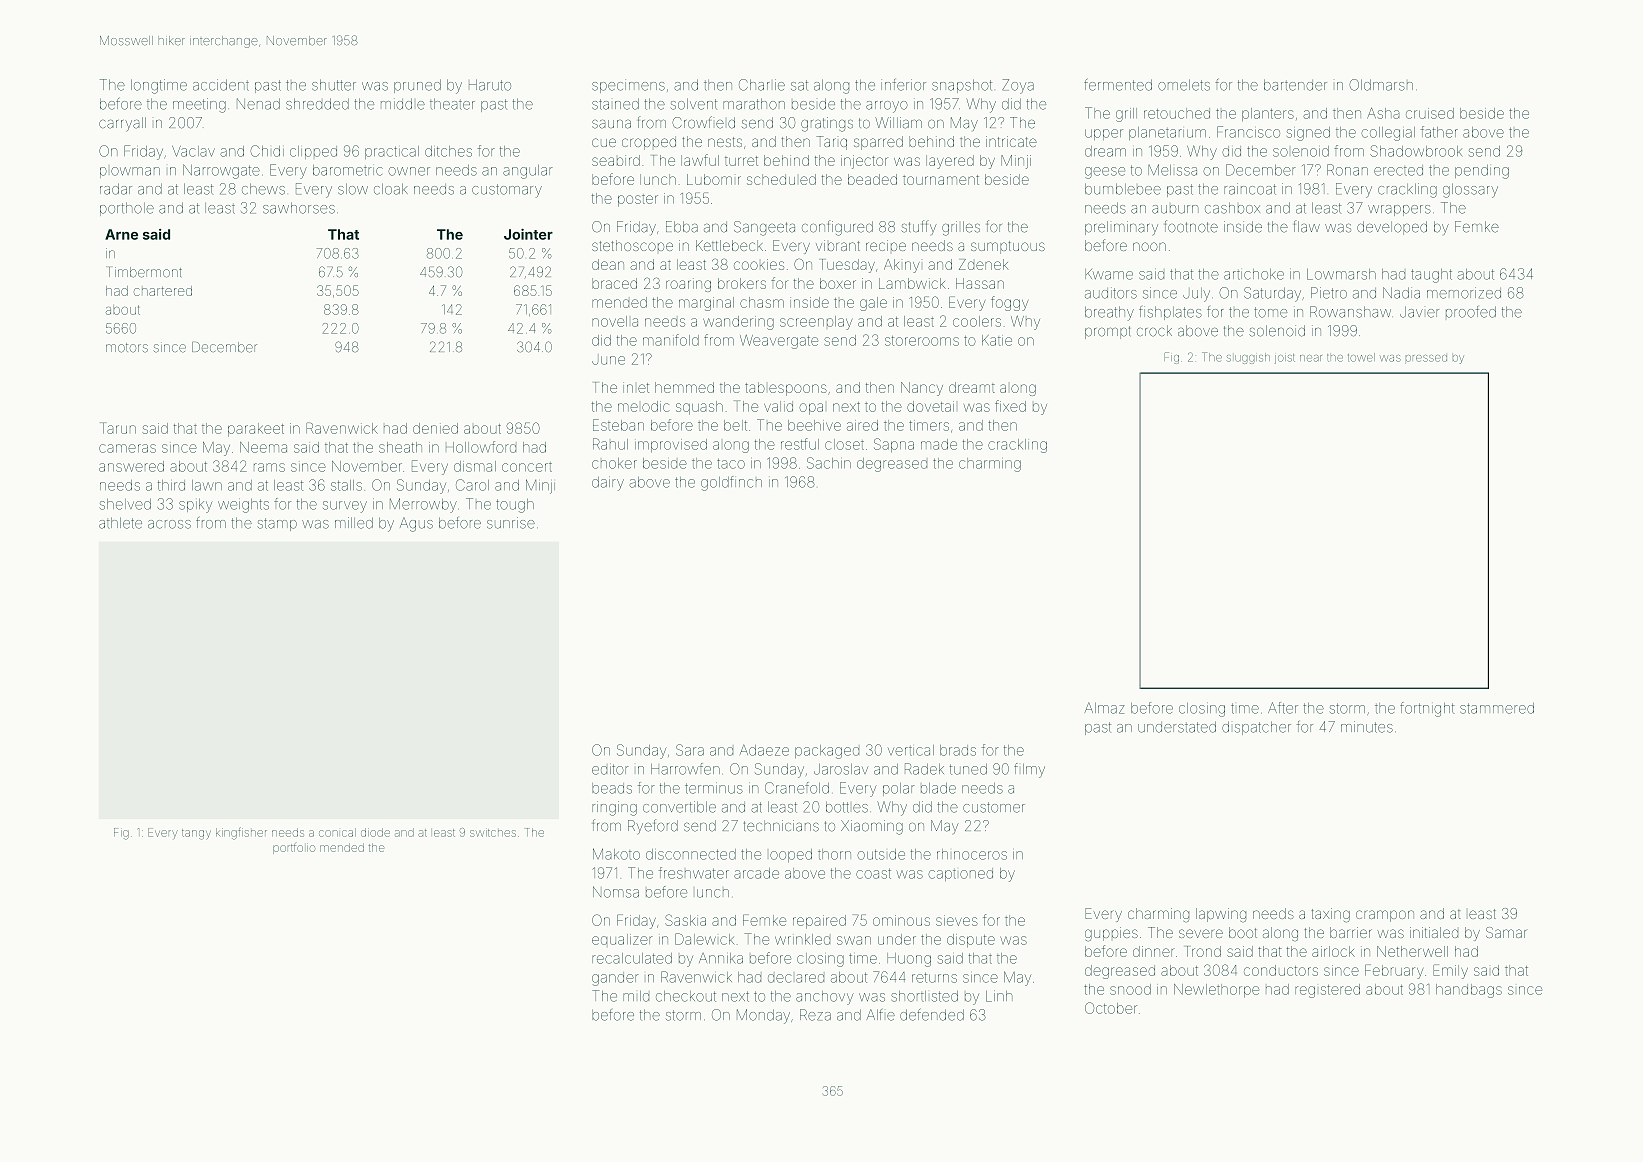 The image size is (1643, 1162). Describe the element at coordinates (1018, 86) in the screenshot. I see `Zoya` at that location.
